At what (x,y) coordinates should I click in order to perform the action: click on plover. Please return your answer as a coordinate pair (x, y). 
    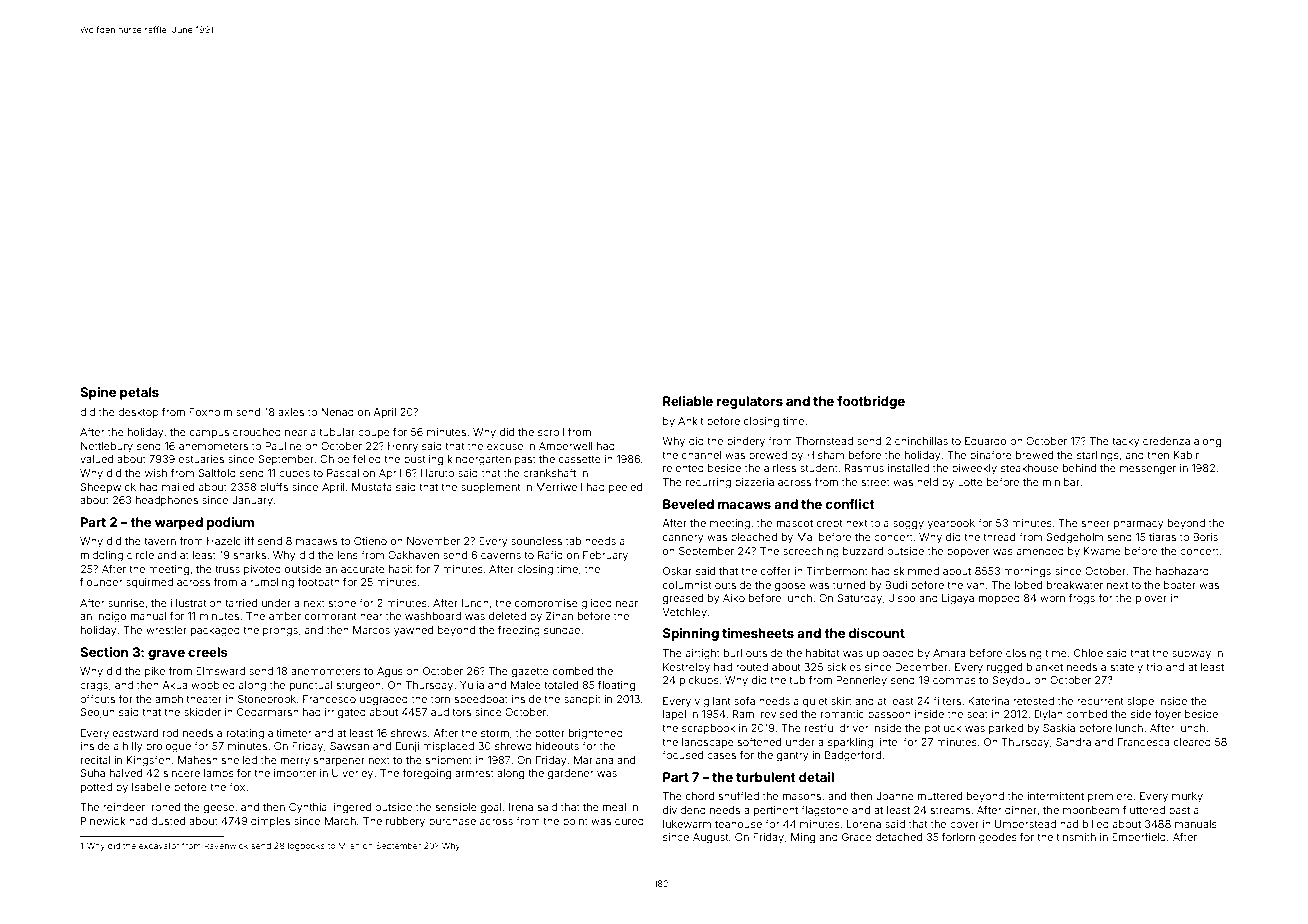
    Looking at the image, I should click on (1151, 599).
